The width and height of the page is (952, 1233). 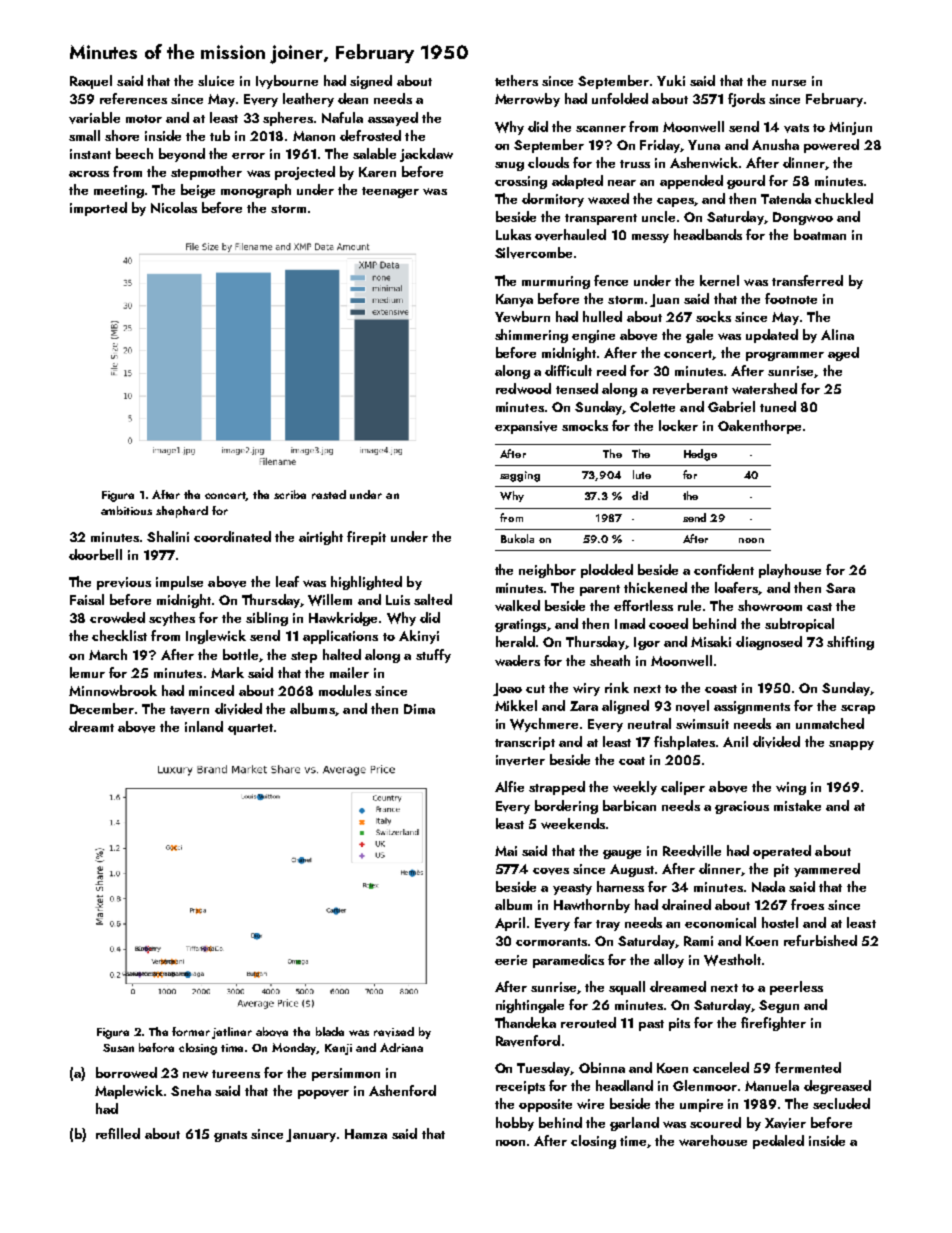 I want to click on shimmering, so click(x=531, y=336).
